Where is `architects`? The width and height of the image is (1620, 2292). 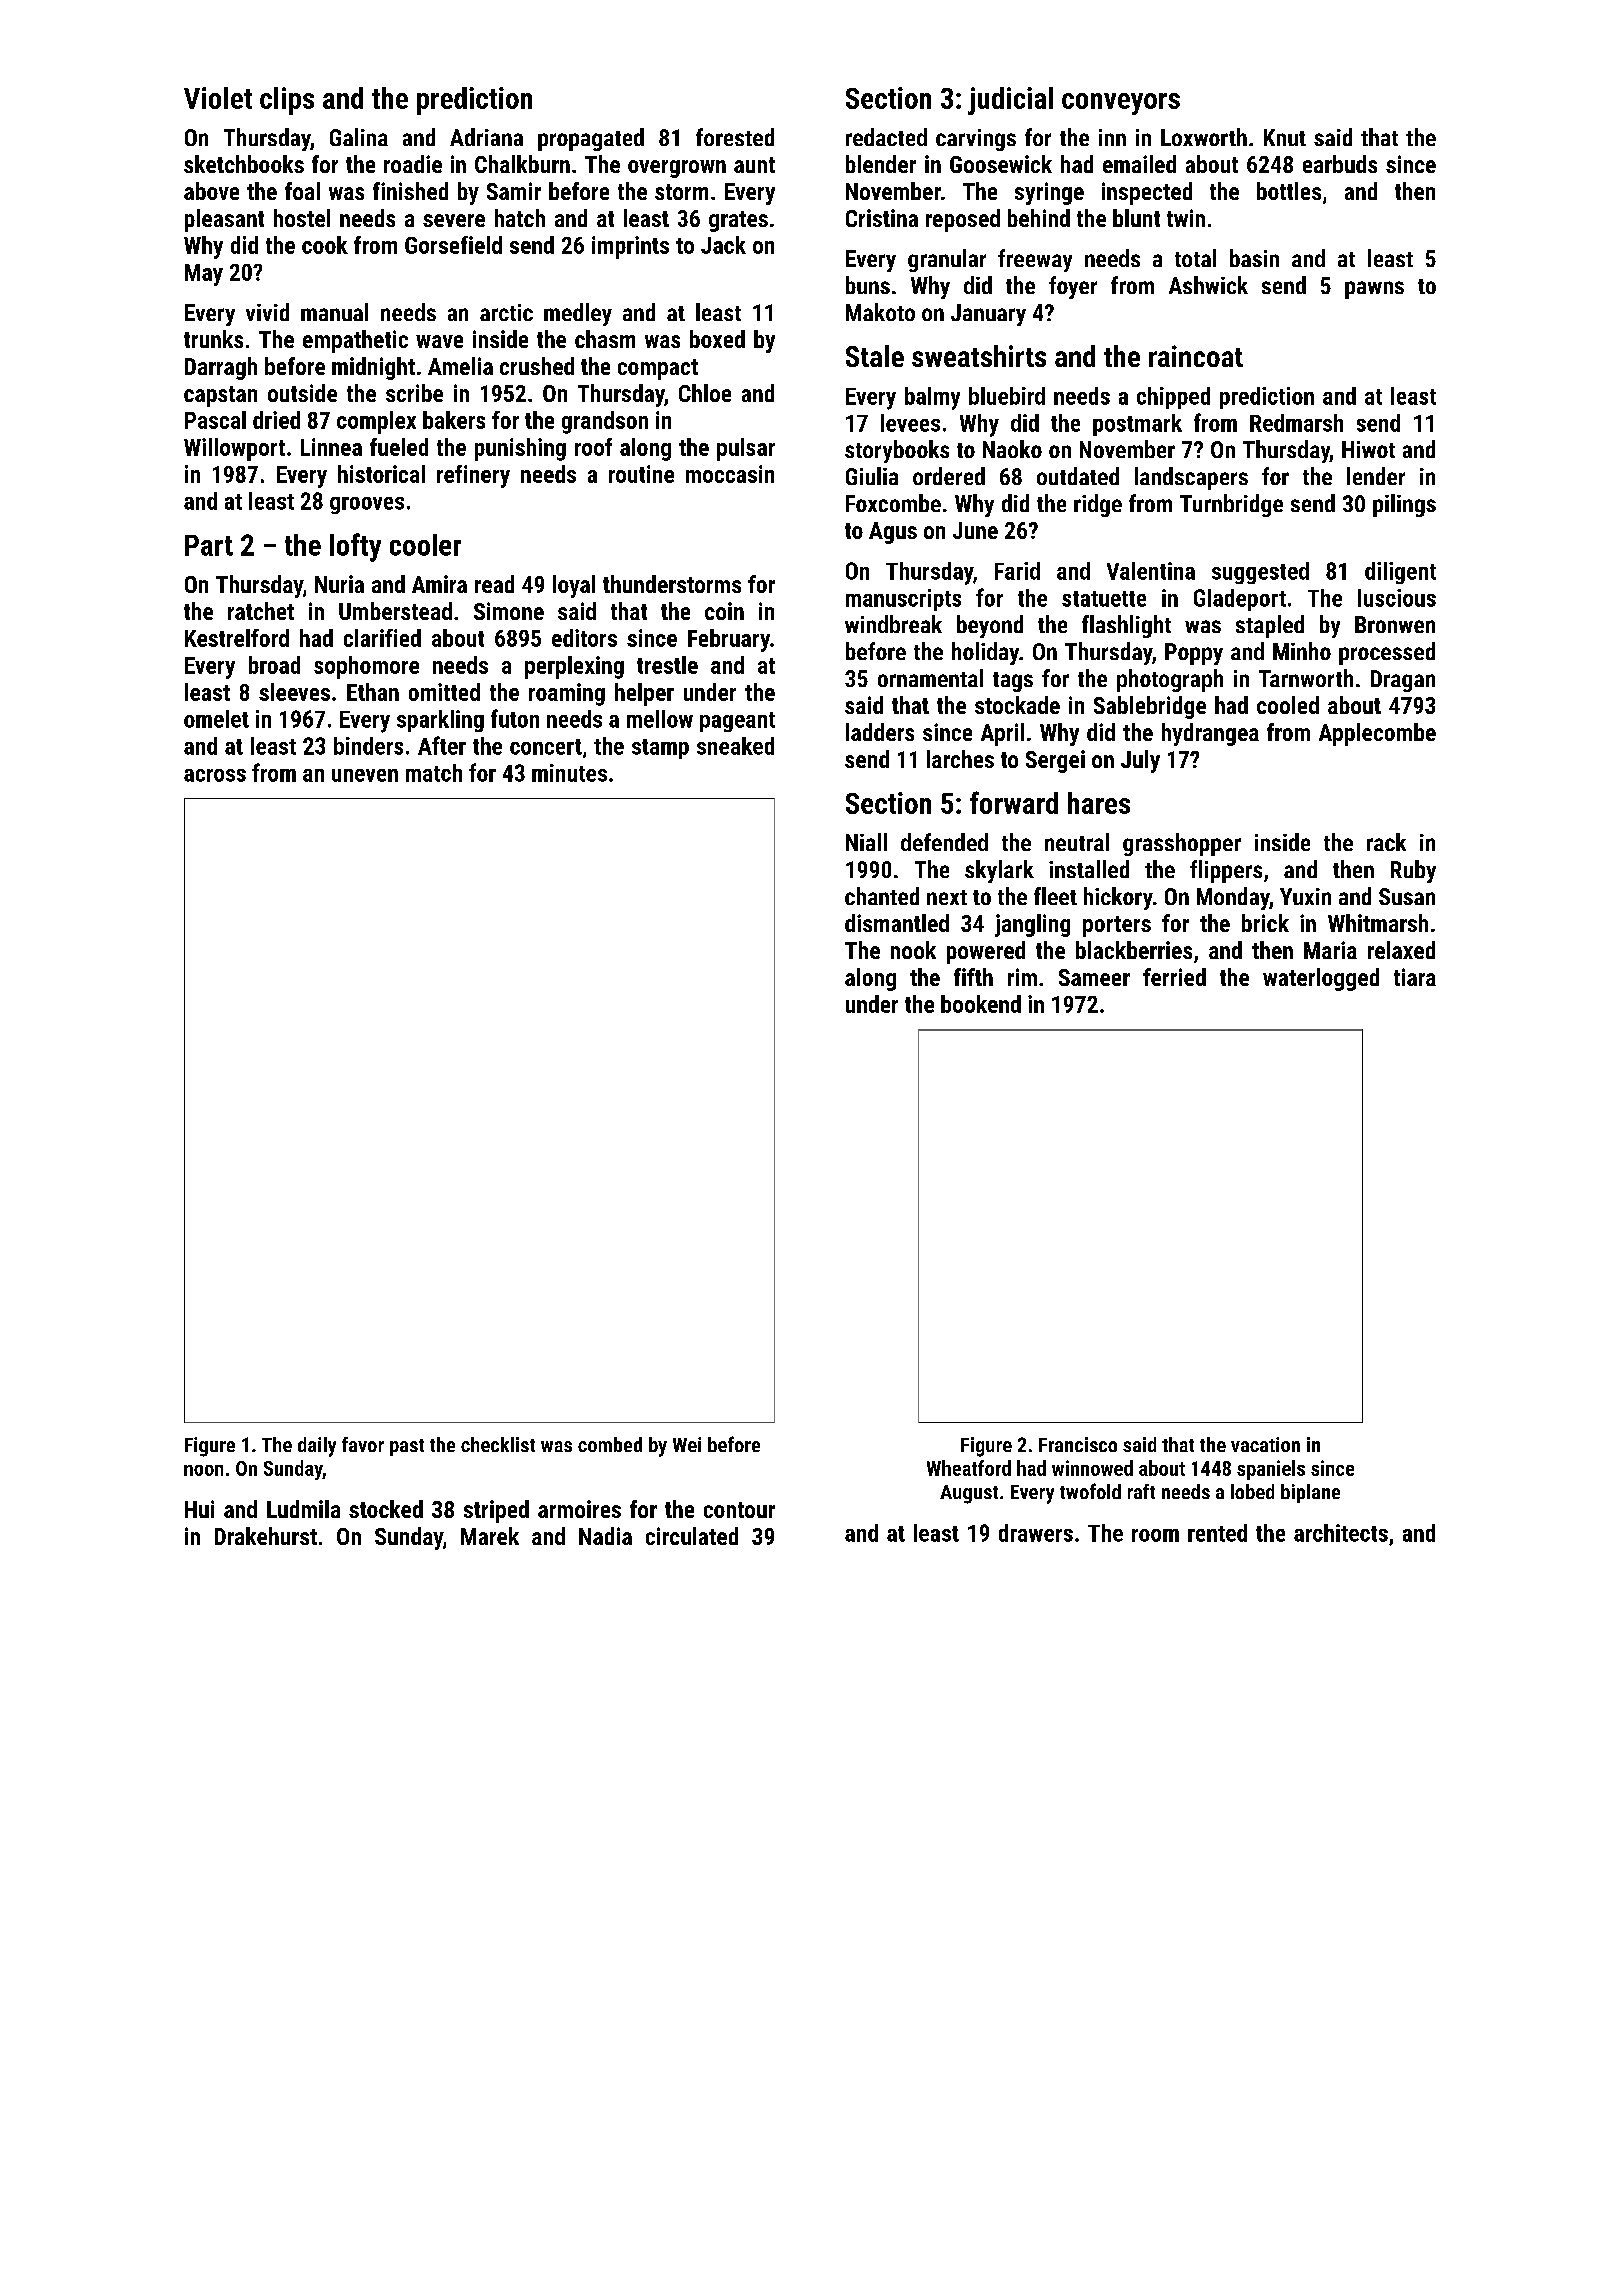 architects is located at coordinates (1341, 1533).
